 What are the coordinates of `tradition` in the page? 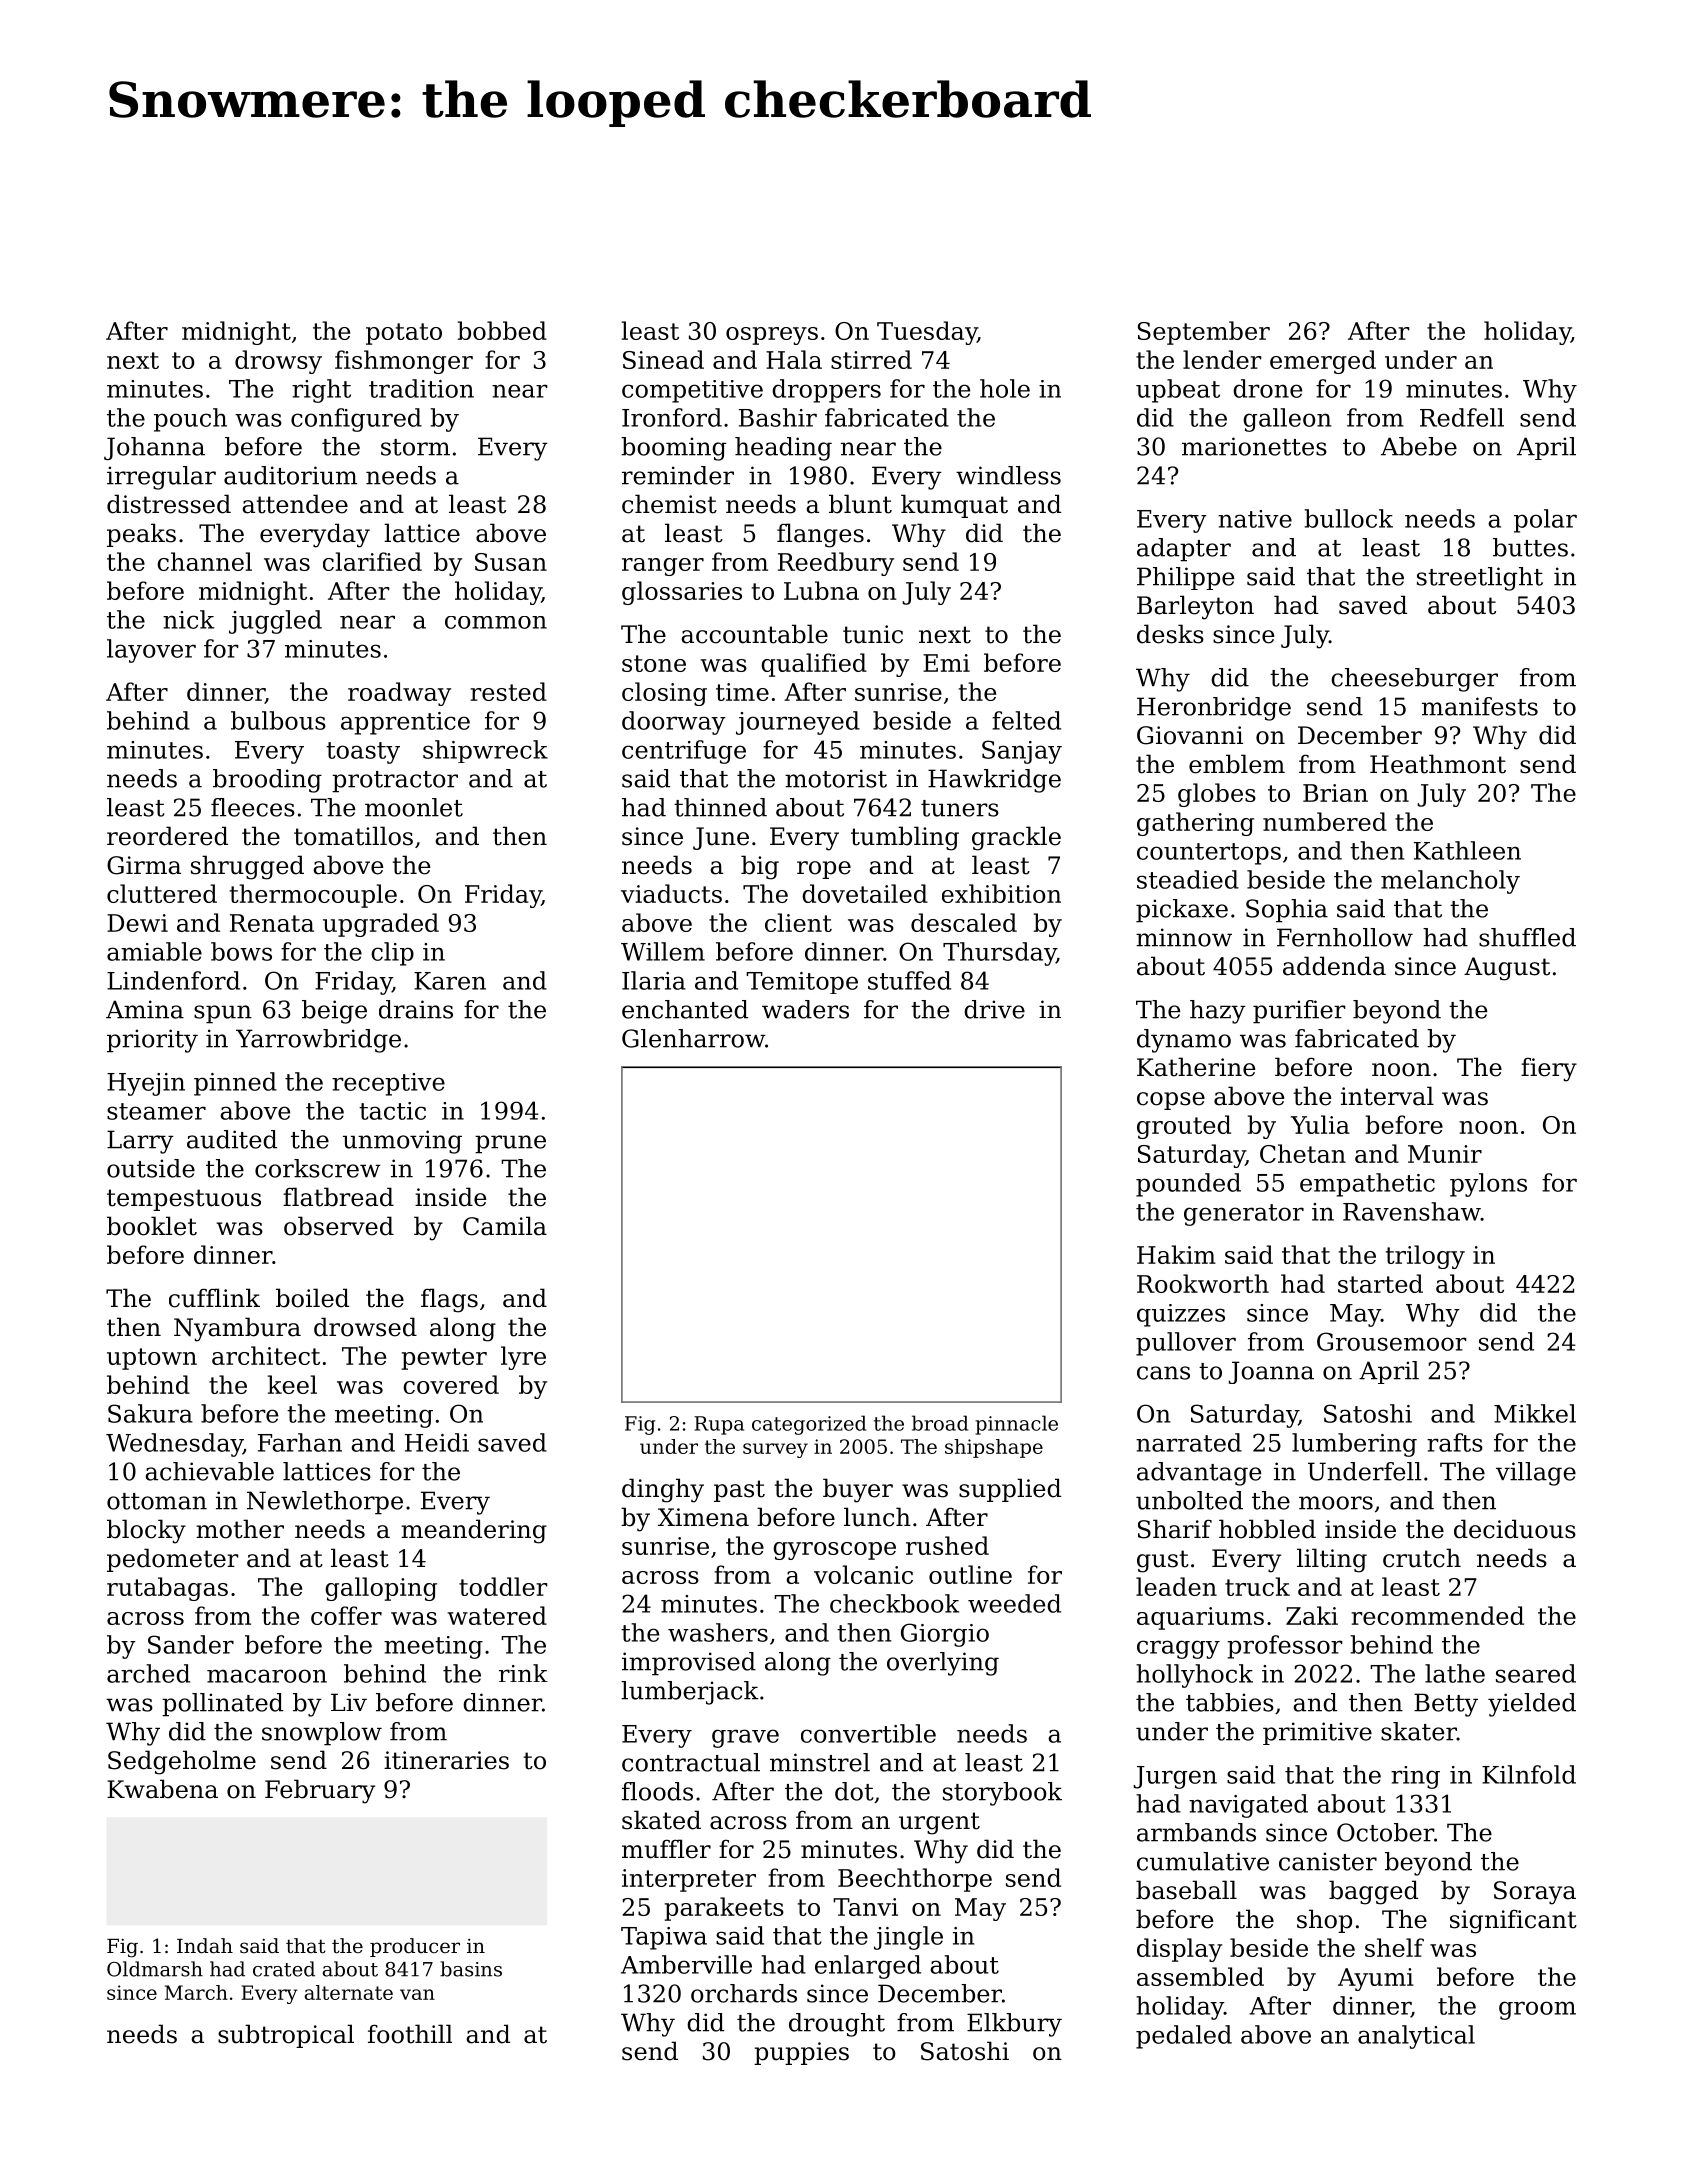 It's located at (421, 388).
